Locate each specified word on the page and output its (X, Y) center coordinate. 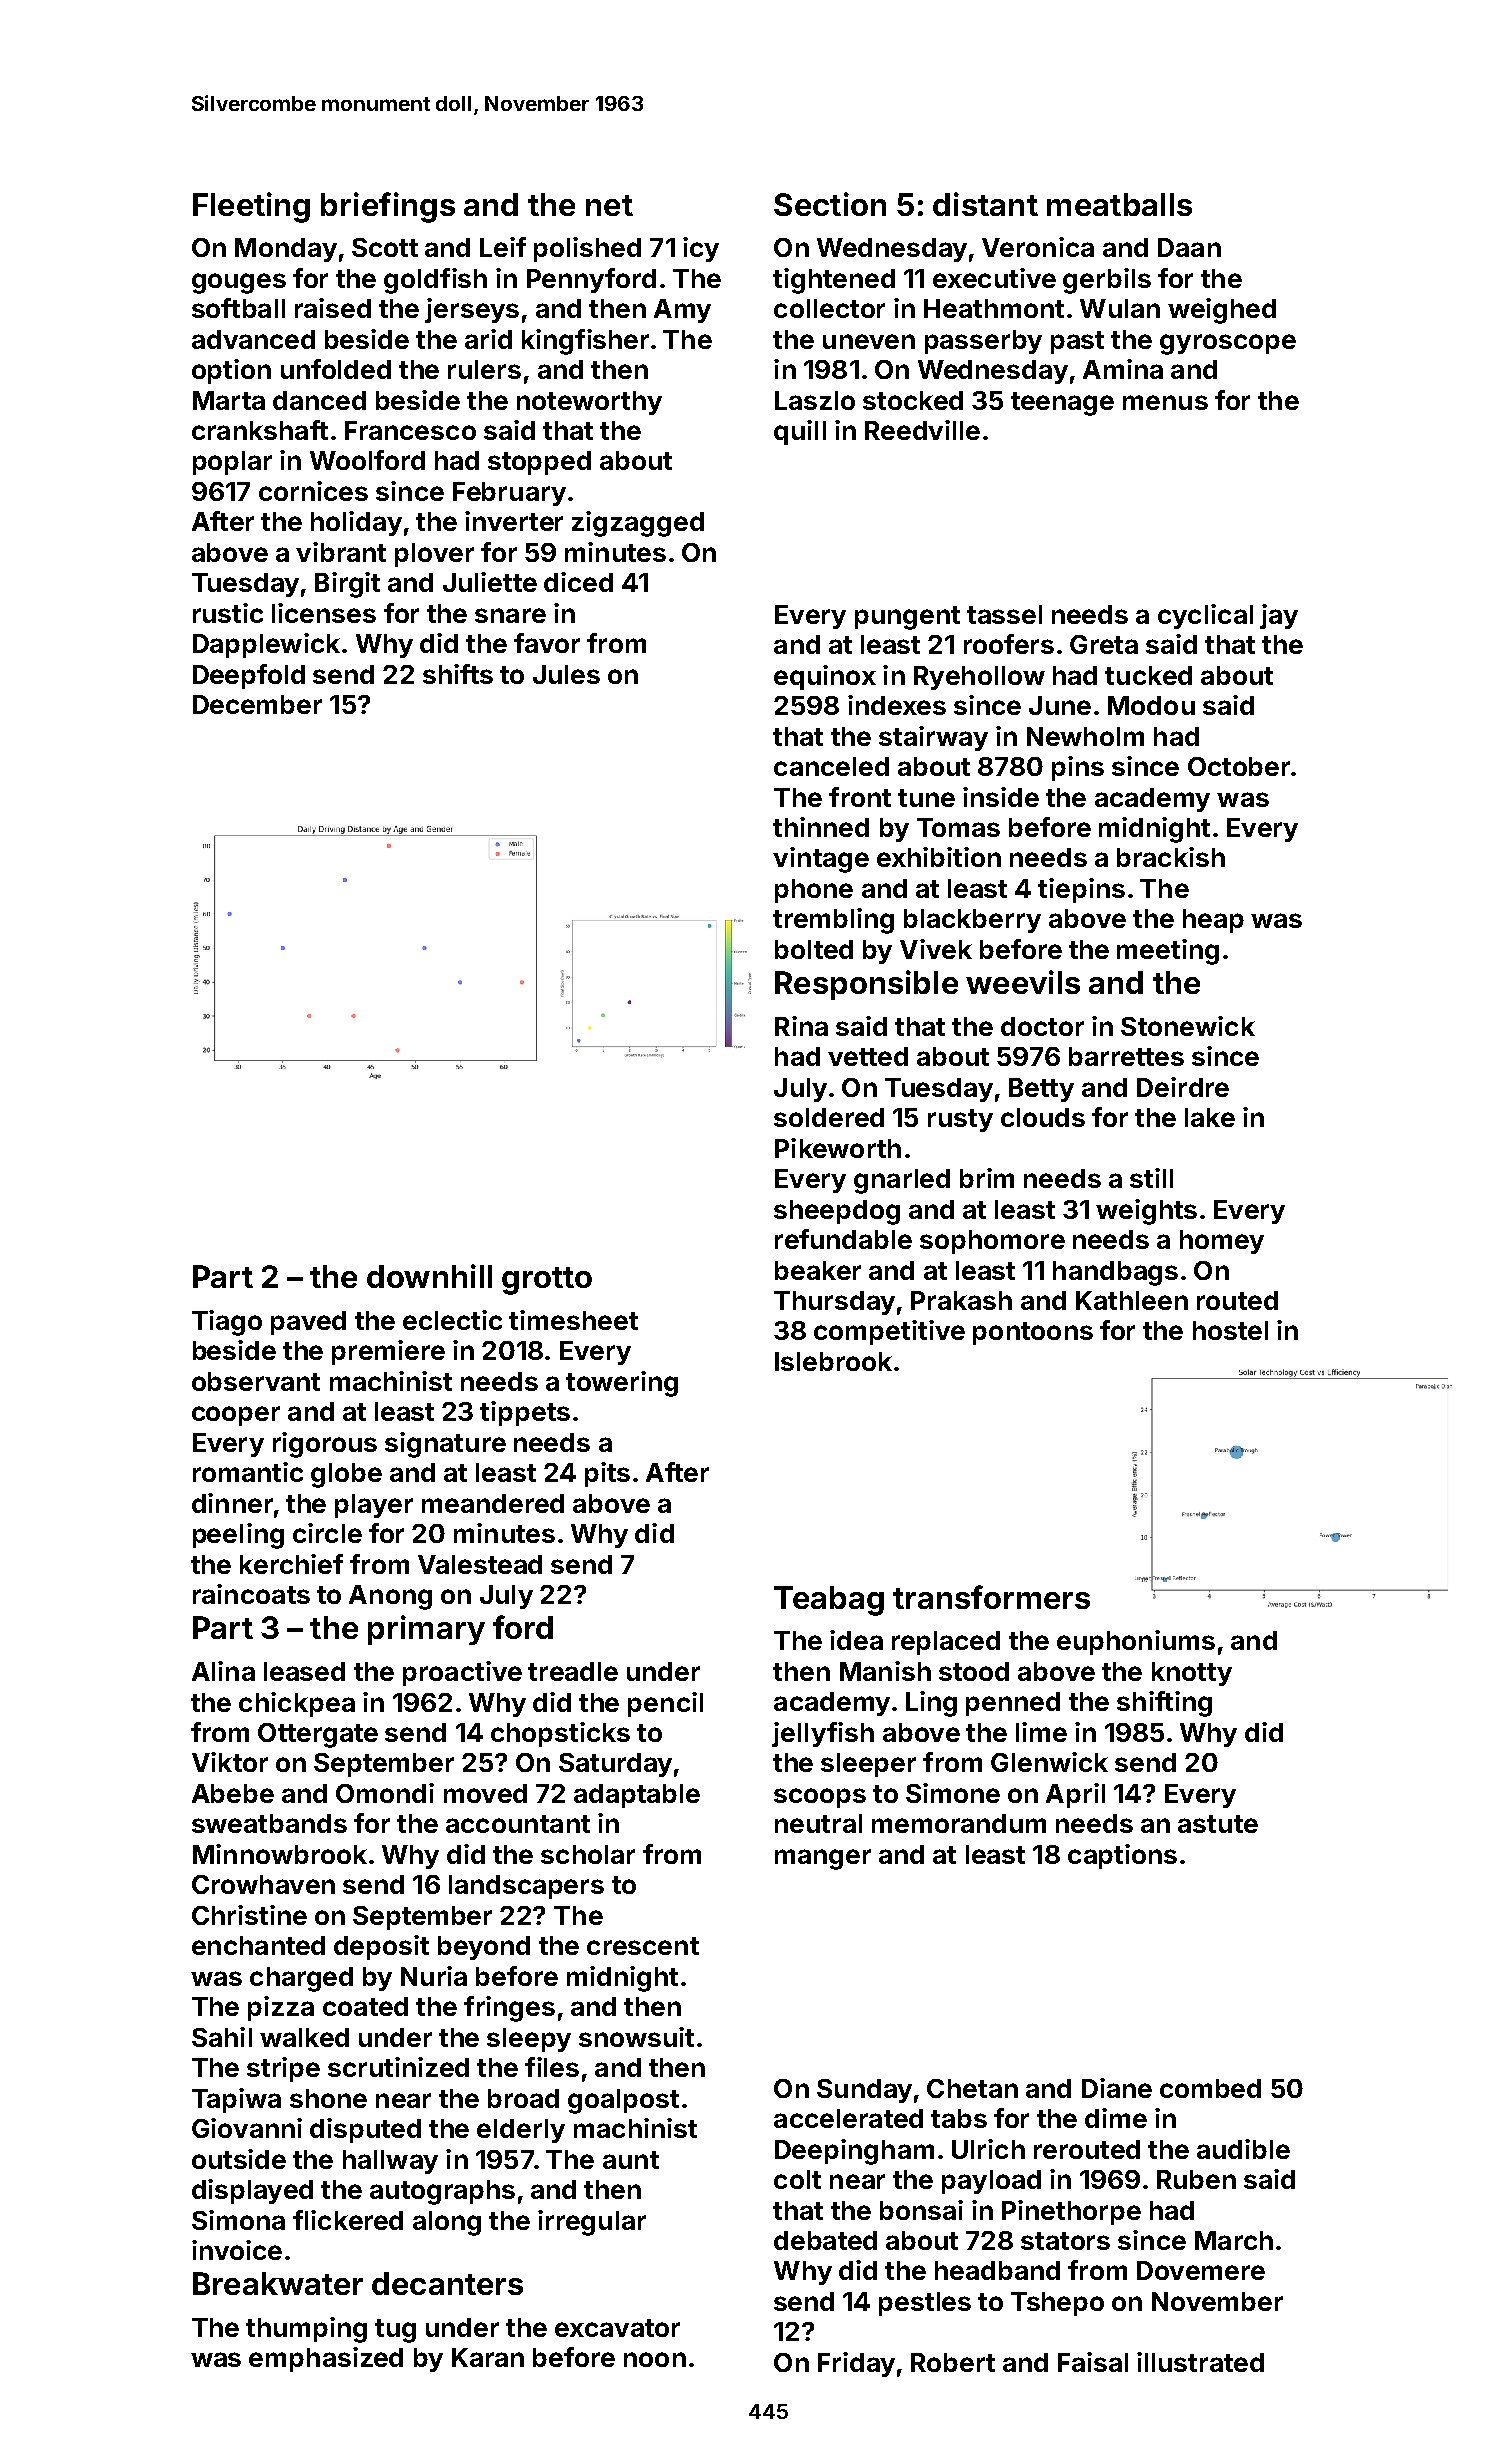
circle (327, 1533)
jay (1279, 616)
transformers (991, 1597)
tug (395, 2331)
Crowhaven (263, 1884)
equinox (825, 677)
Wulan (1120, 308)
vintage (821, 860)
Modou (1151, 705)
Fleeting (251, 207)
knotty (1192, 1674)
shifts (458, 674)
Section (830, 204)
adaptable (637, 1796)
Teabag (829, 1601)
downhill (429, 1276)
